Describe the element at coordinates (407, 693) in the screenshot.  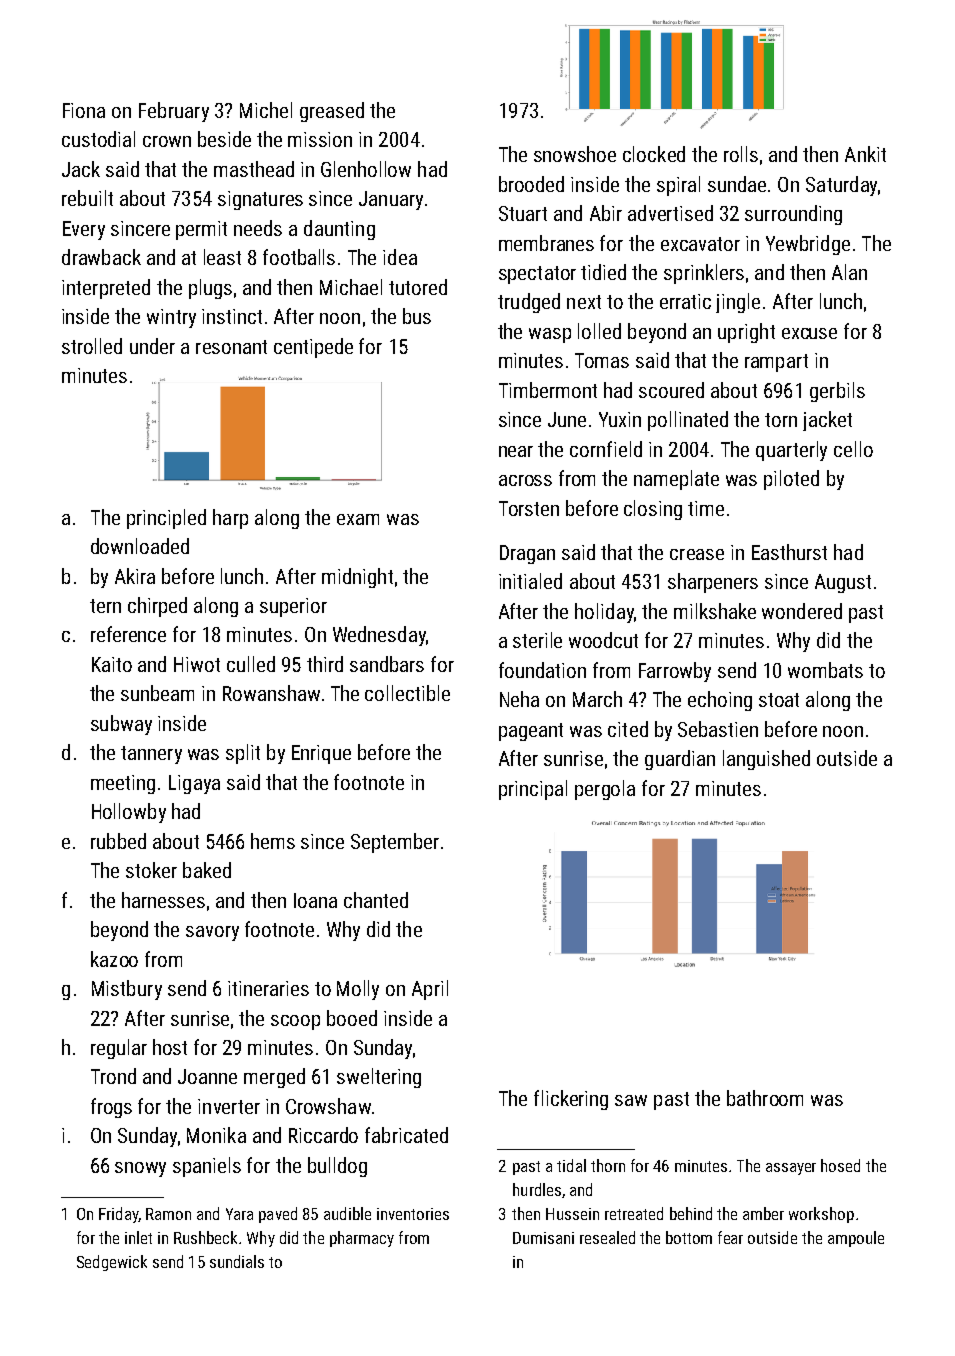
I see `collectible` at that location.
